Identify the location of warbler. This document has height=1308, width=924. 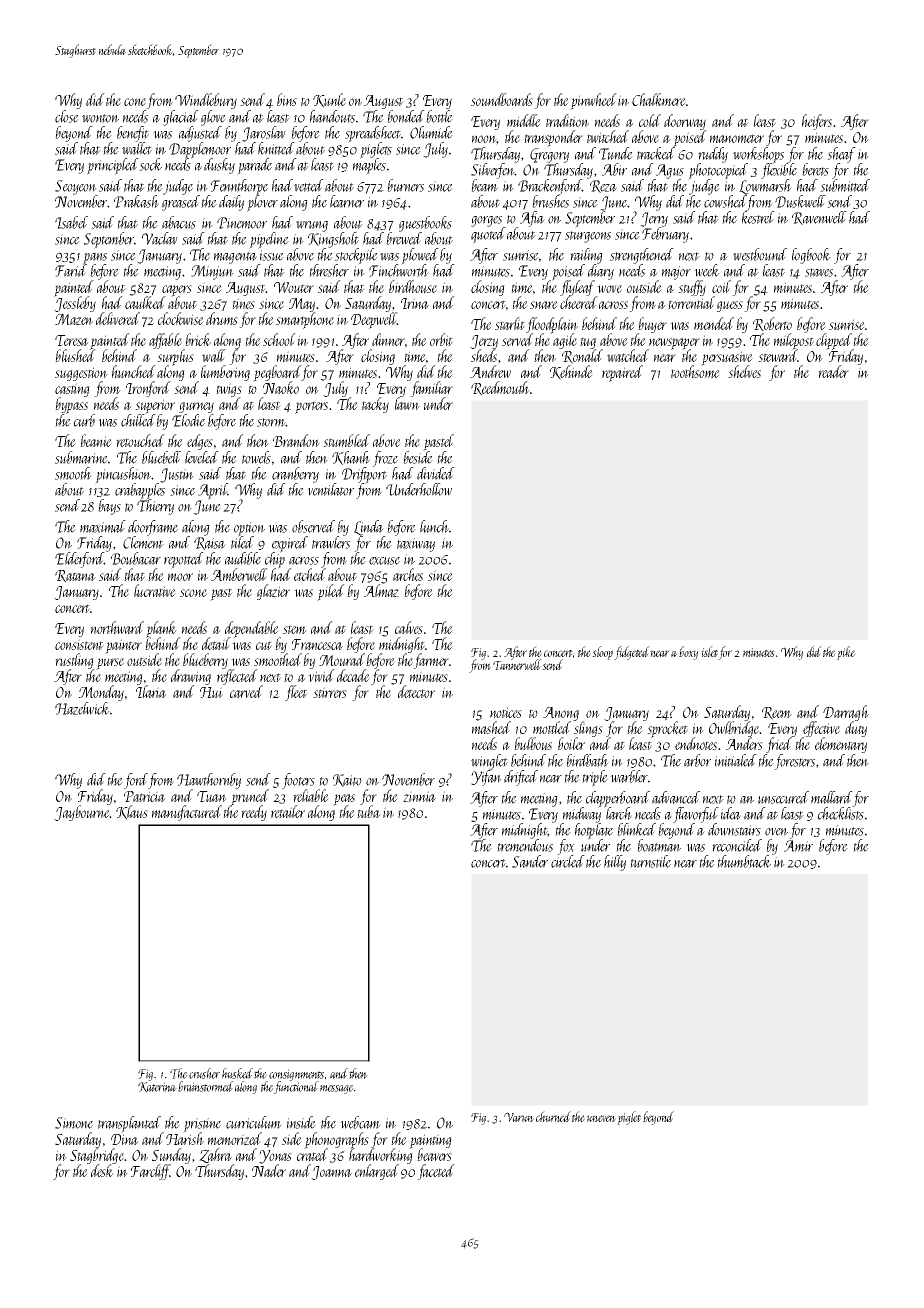
(629, 776).
